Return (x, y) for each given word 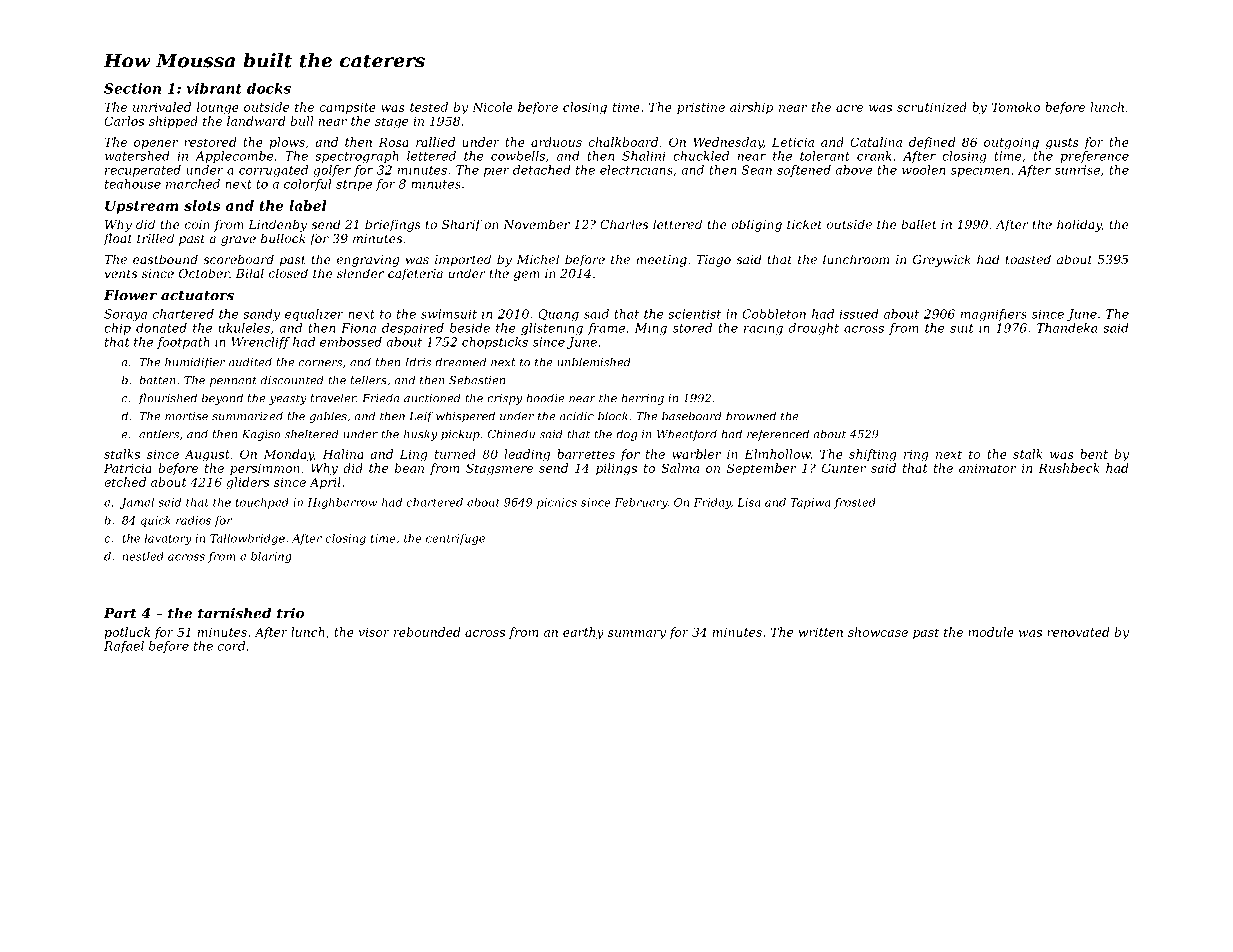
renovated (1078, 632)
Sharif (462, 225)
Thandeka (1067, 328)
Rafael (124, 647)
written (820, 632)
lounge (218, 108)
